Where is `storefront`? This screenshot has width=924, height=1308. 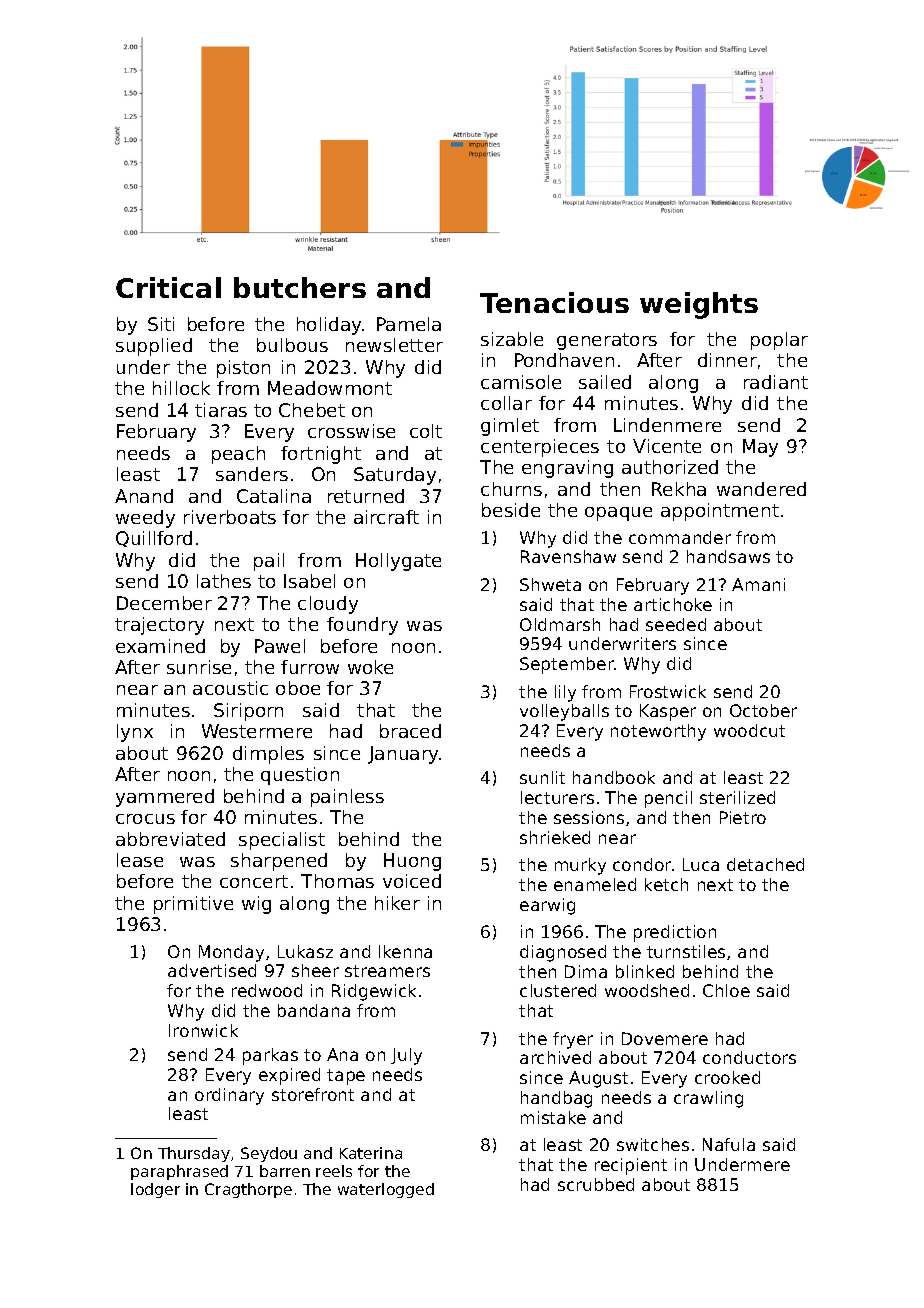 storefront is located at coordinates (313, 1094).
